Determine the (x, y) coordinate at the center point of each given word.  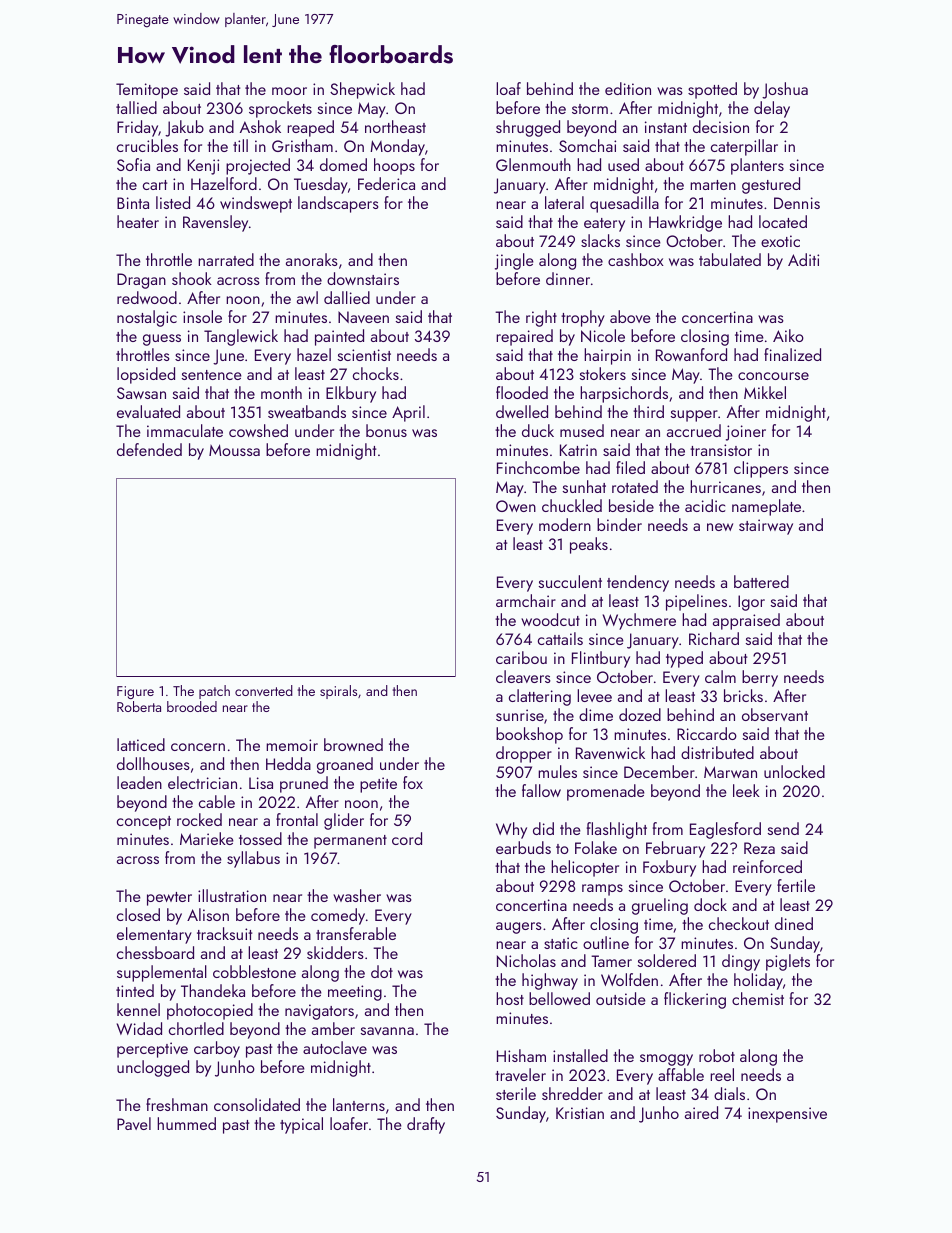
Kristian (580, 1113)
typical (301, 1125)
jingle (514, 261)
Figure (135, 692)
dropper (524, 754)
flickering (695, 1000)
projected (258, 166)
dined (794, 923)
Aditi (803, 259)
